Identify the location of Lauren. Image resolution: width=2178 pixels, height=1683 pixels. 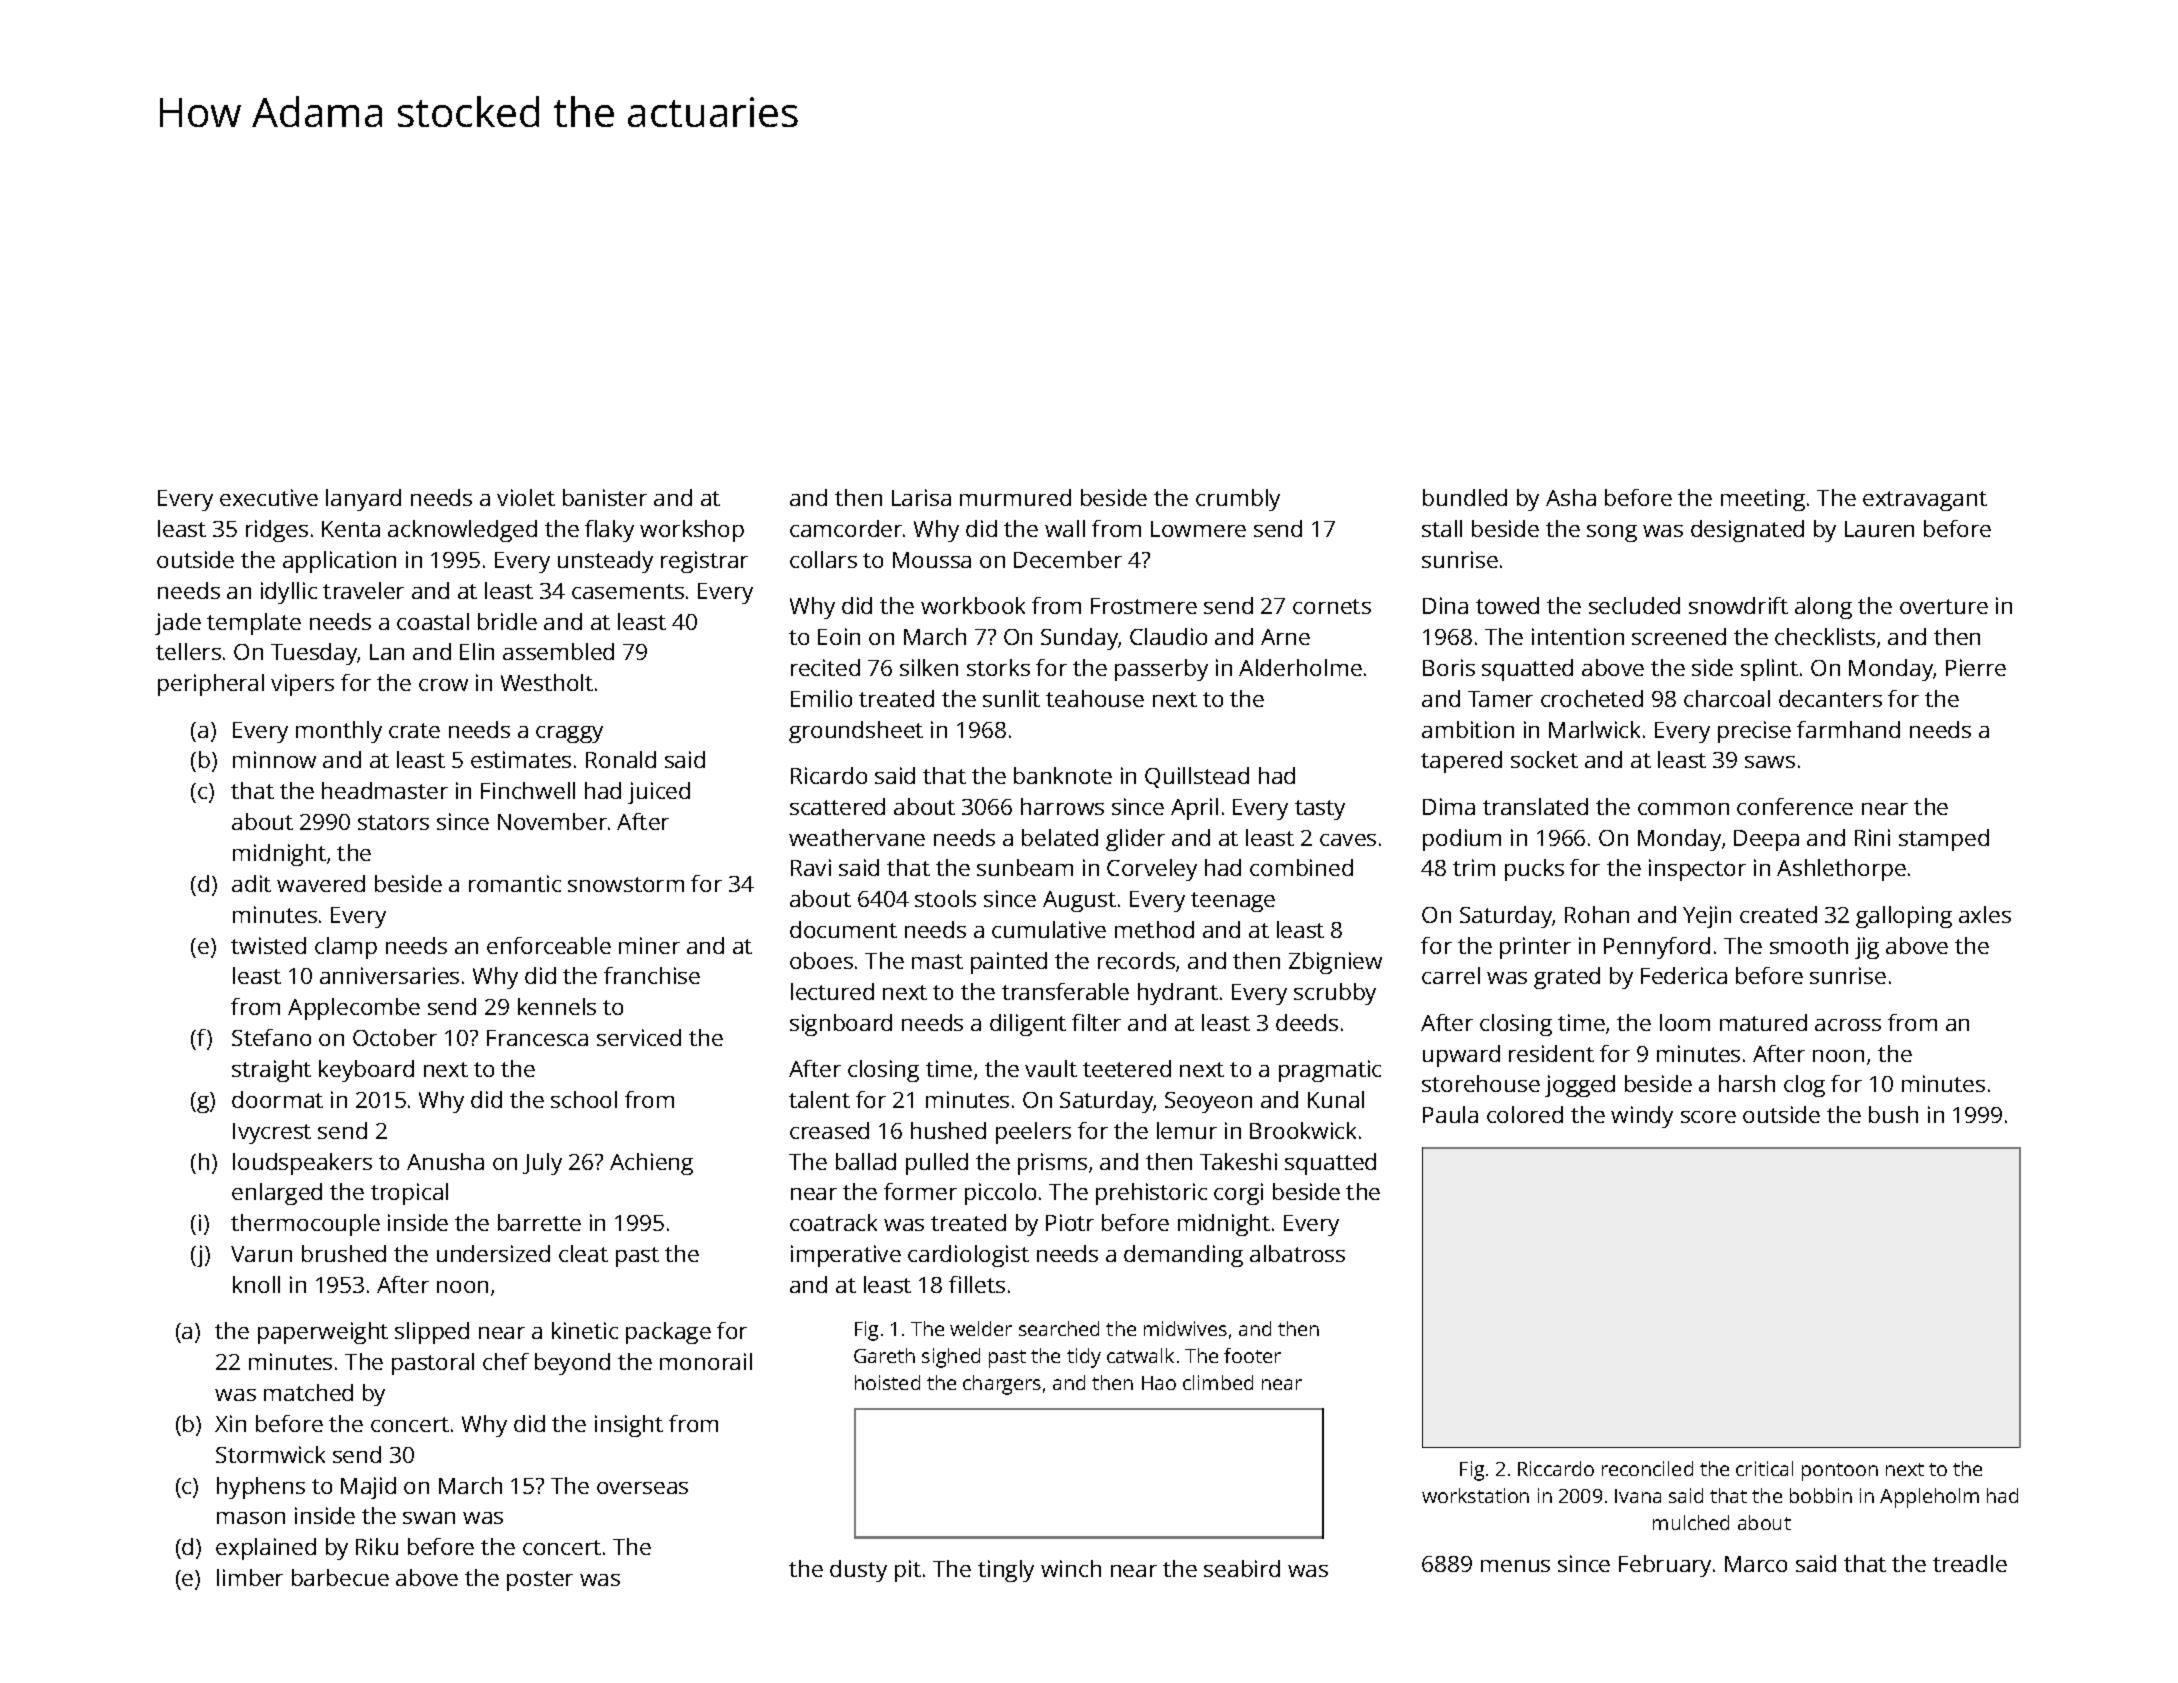
(1879, 529).
